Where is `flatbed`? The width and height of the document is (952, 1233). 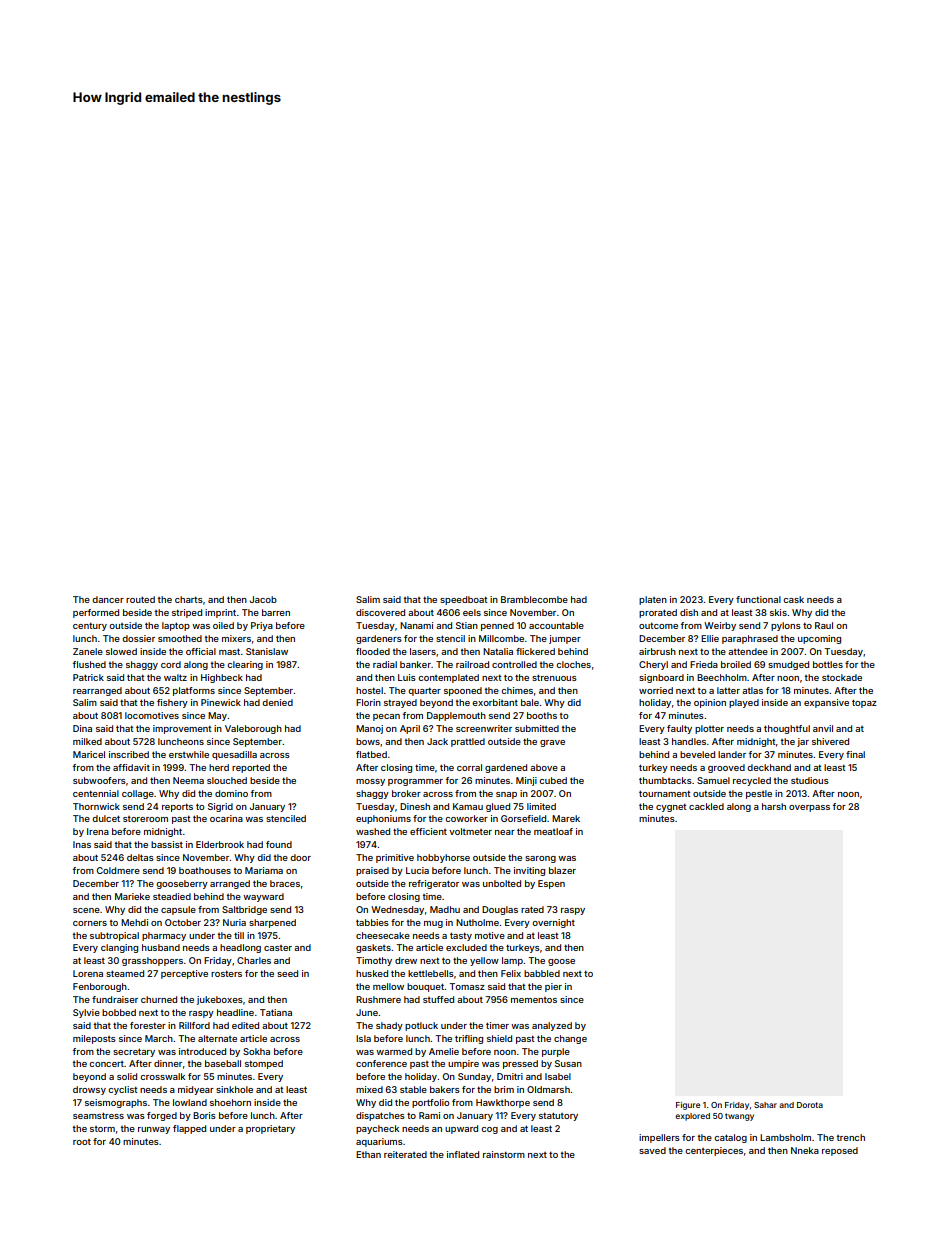 flatbed is located at coordinates (371, 754).
